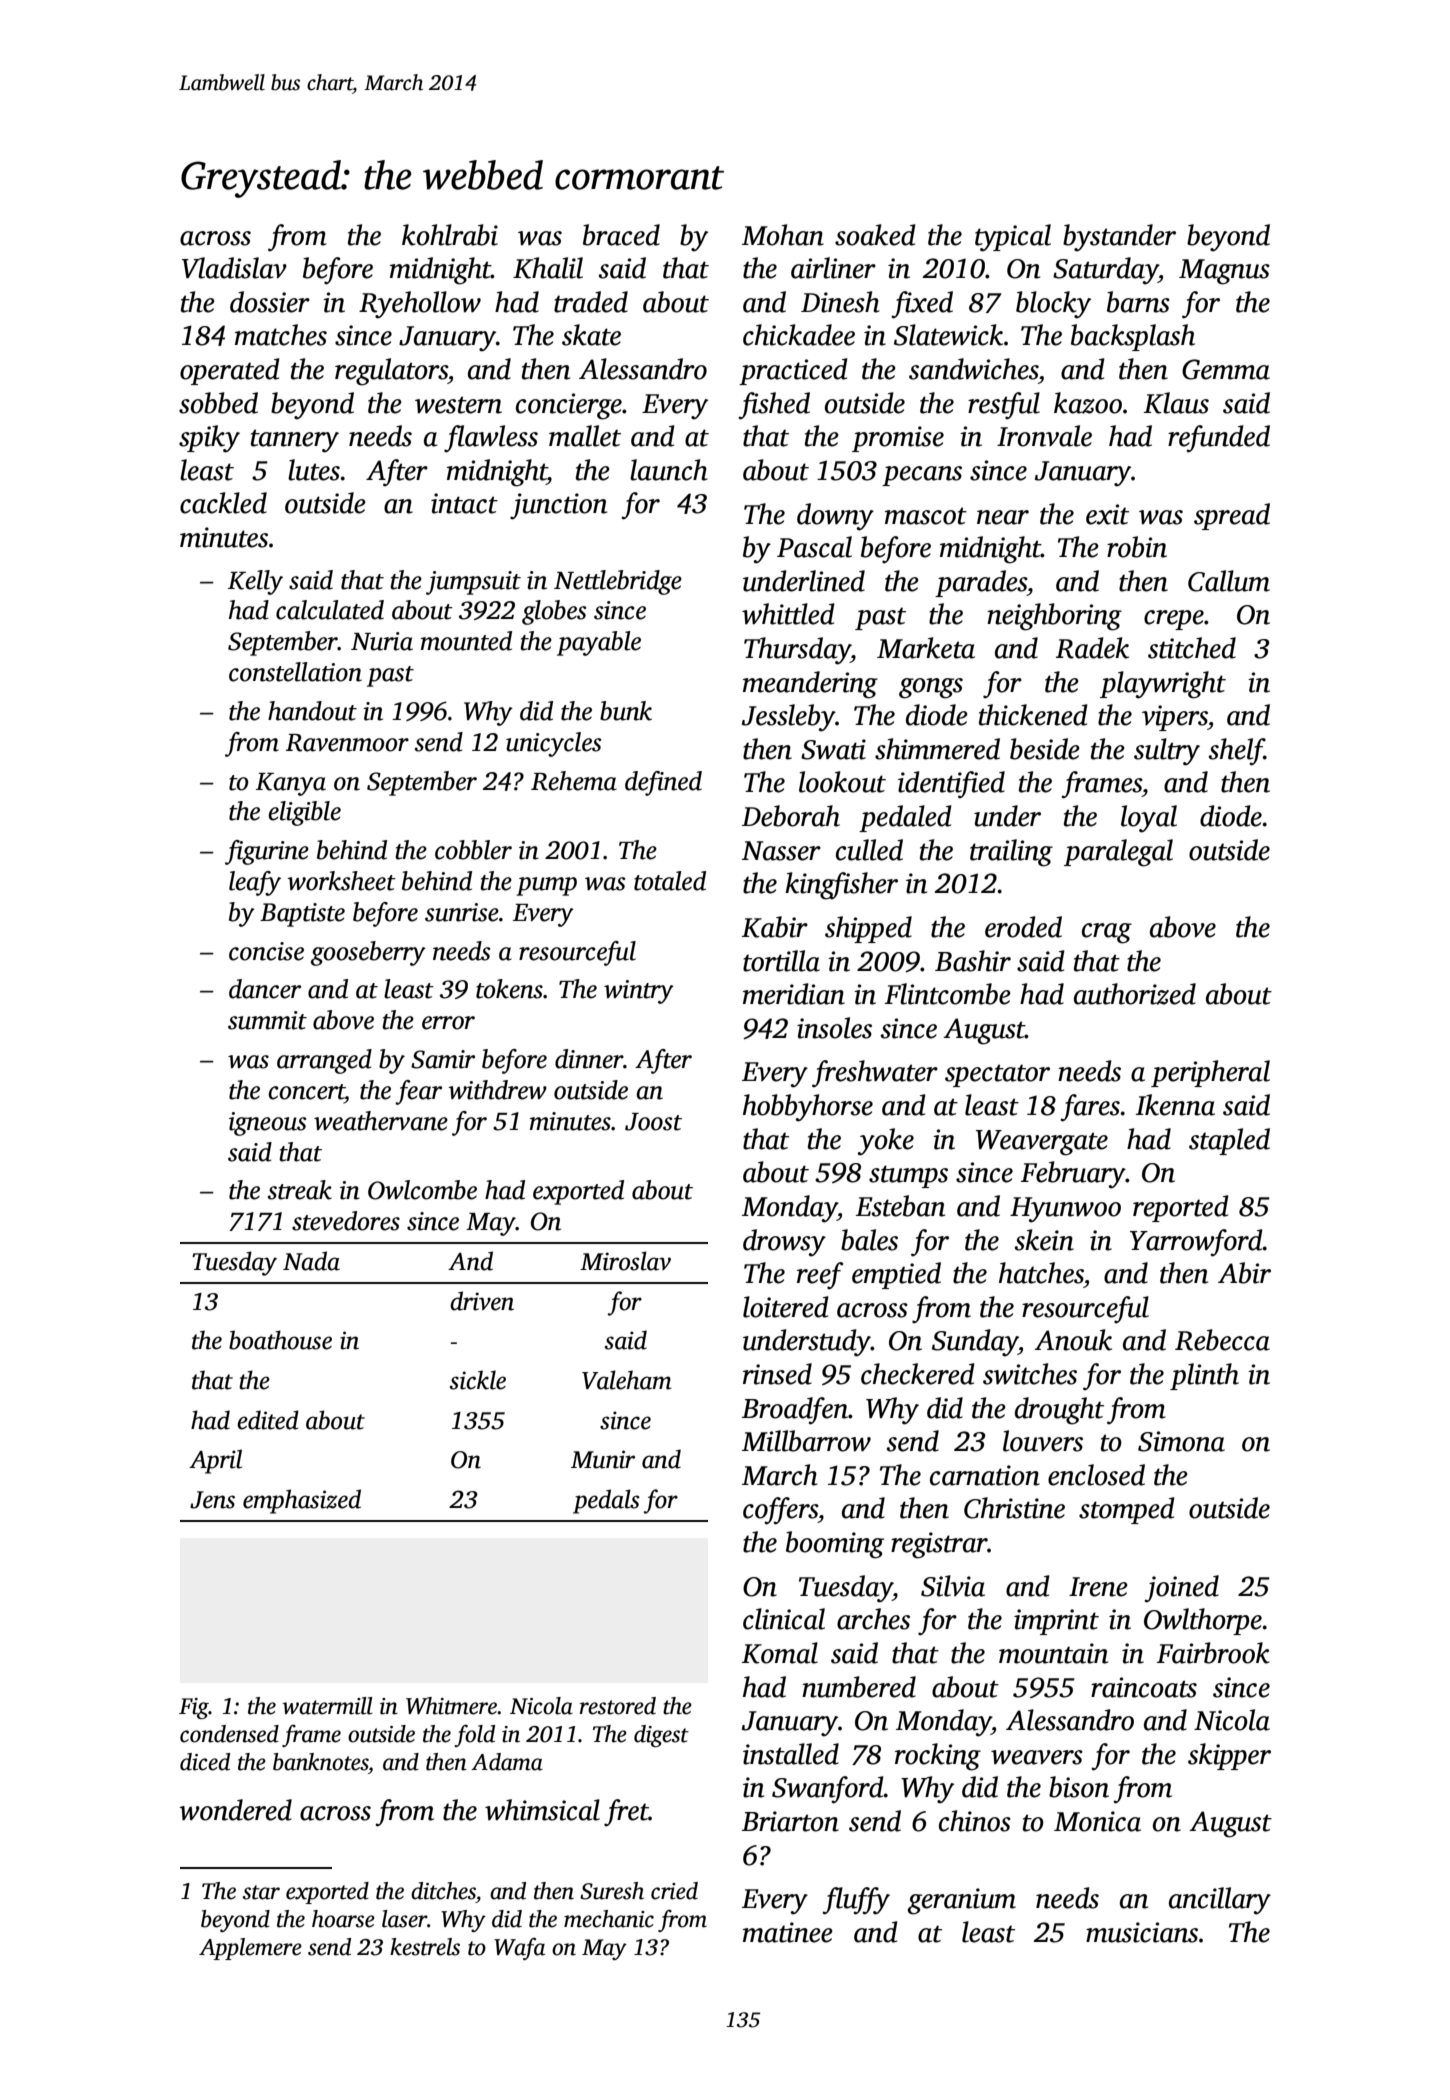 This screenshot has height=2100, width=1450. Describe the element at coordinates (1135, 994) in the screenshot. I see `authorized` at that location.
